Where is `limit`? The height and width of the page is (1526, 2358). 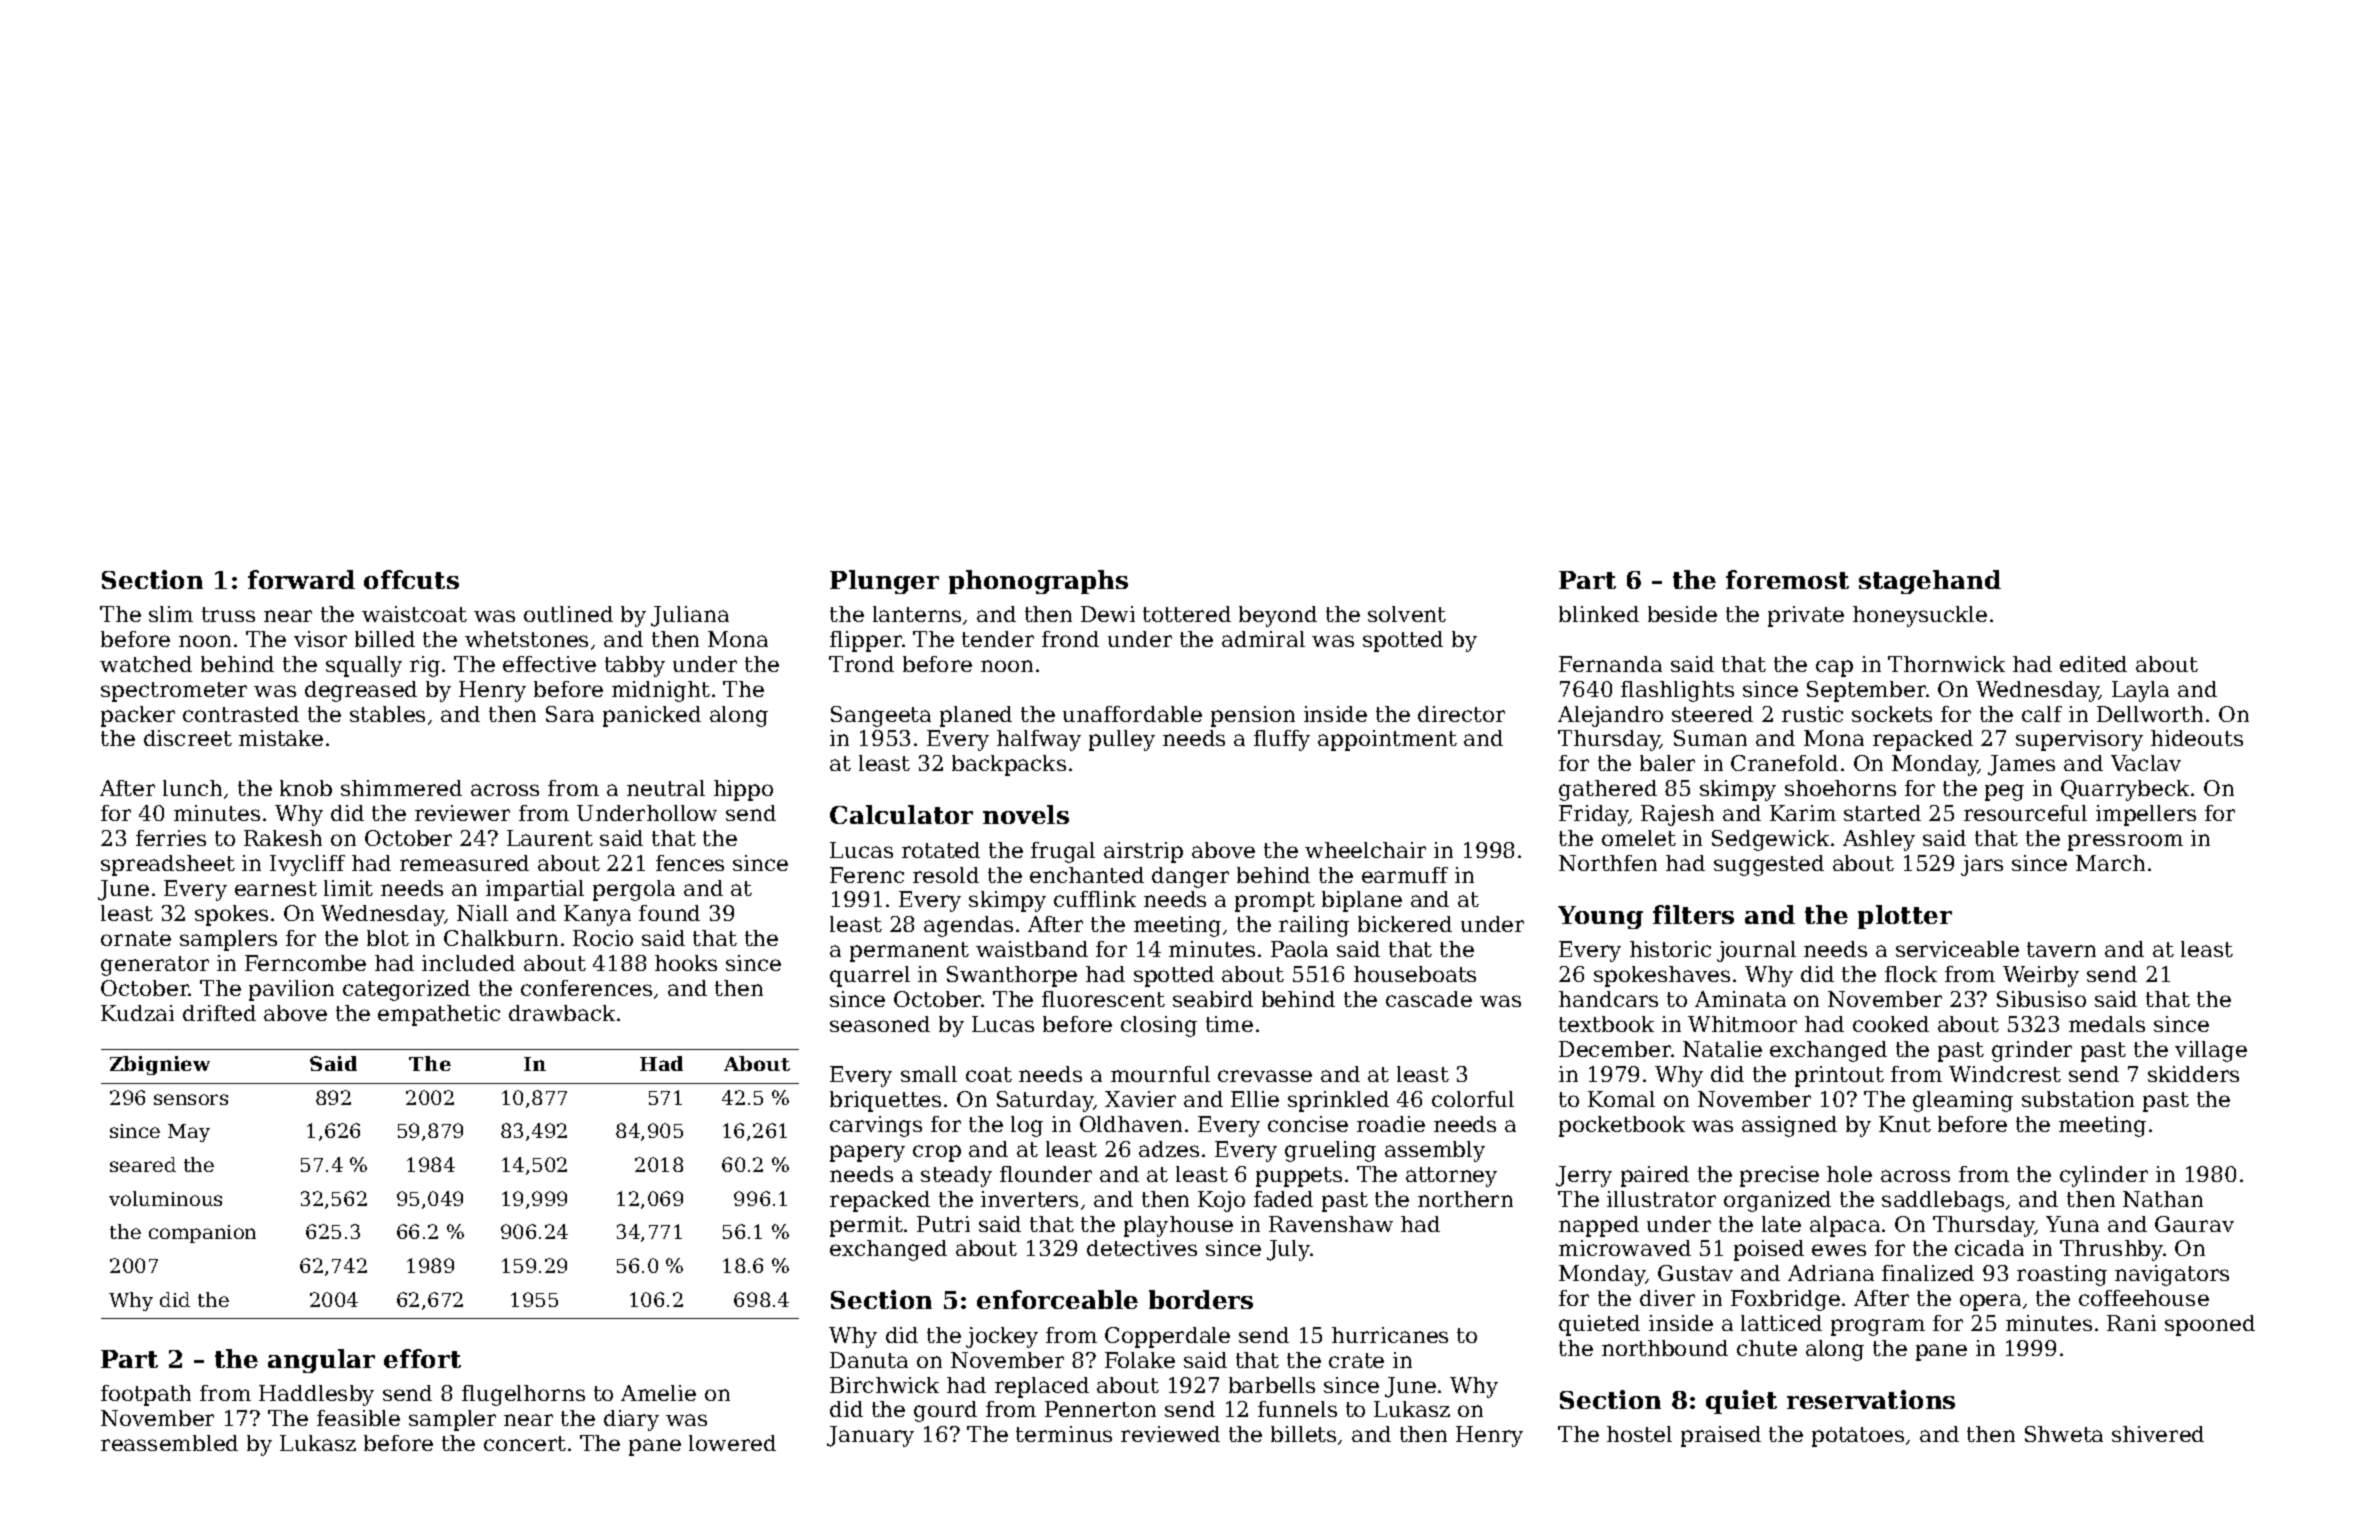
limit is located at coordinates (348, 888).
